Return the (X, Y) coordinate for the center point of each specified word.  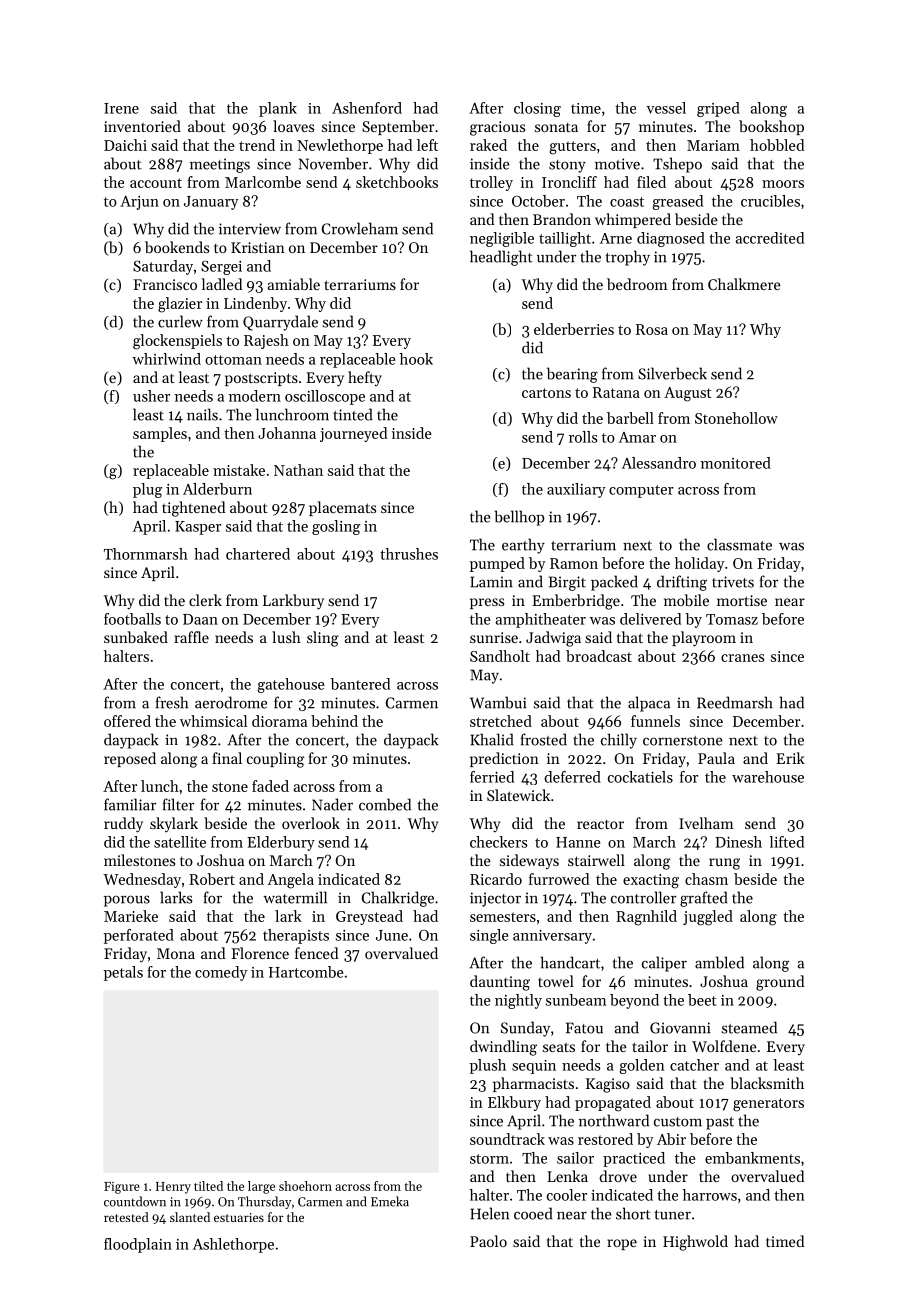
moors (783, 184)
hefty (365, 378)
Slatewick (518, 795)
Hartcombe (306, 972)
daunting (500, 983)
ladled (222, 284)
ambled (719, 962)
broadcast (599, 656)
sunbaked (136, 637)
